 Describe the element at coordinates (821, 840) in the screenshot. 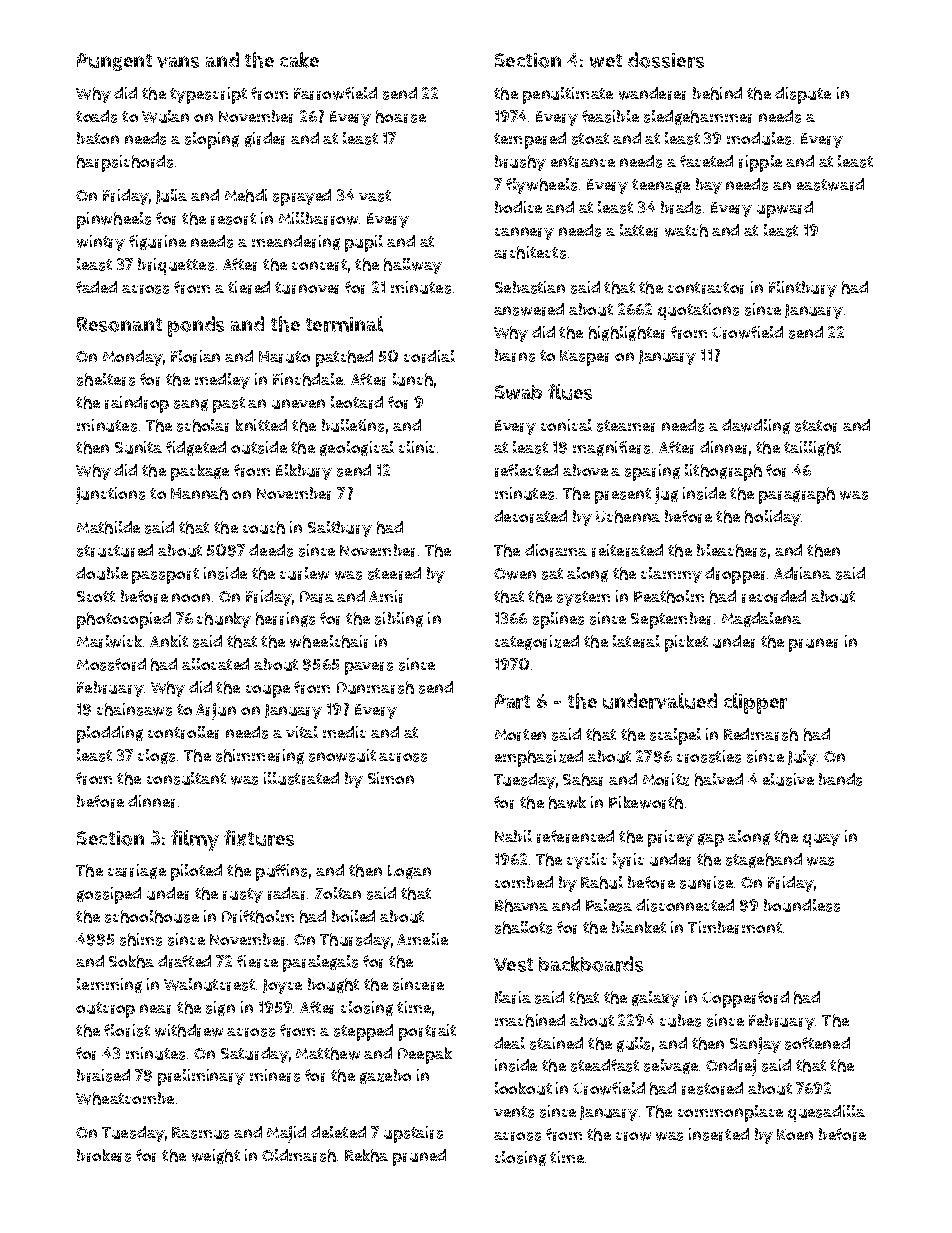

I see `quay` at that location.
